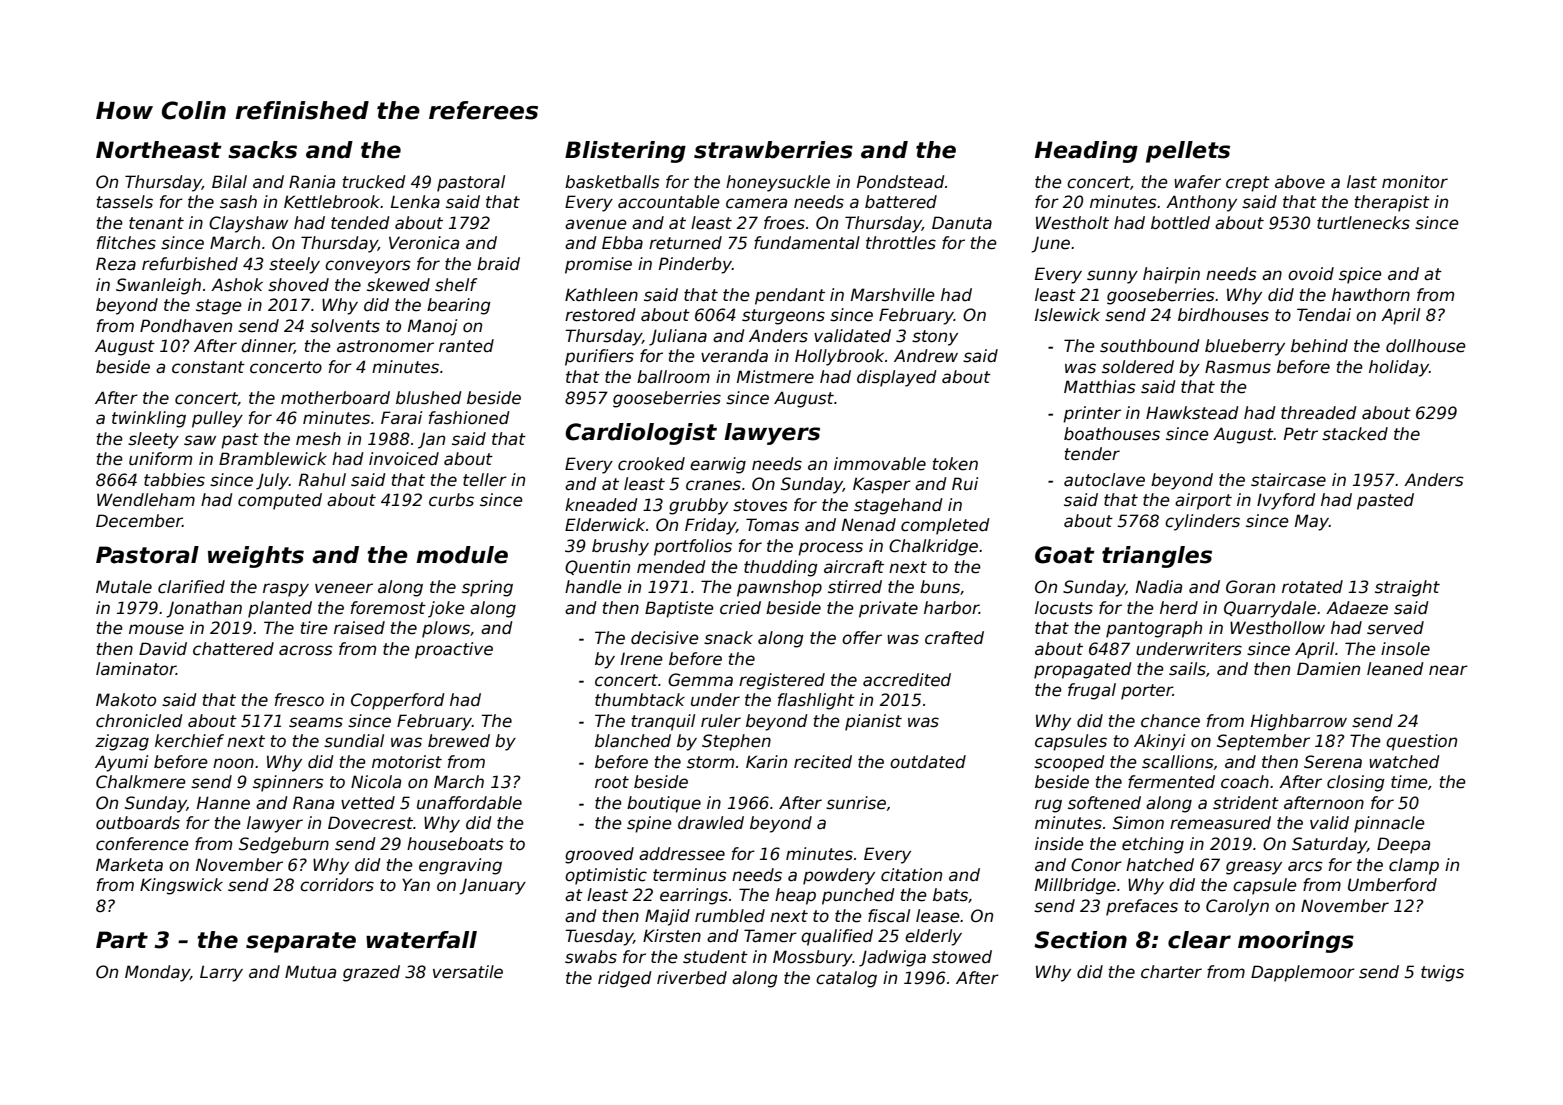 This document has height=1105, width=1563. Describe the element at coordinates (1250, 587) in the document. I see `Goran` at that location.
